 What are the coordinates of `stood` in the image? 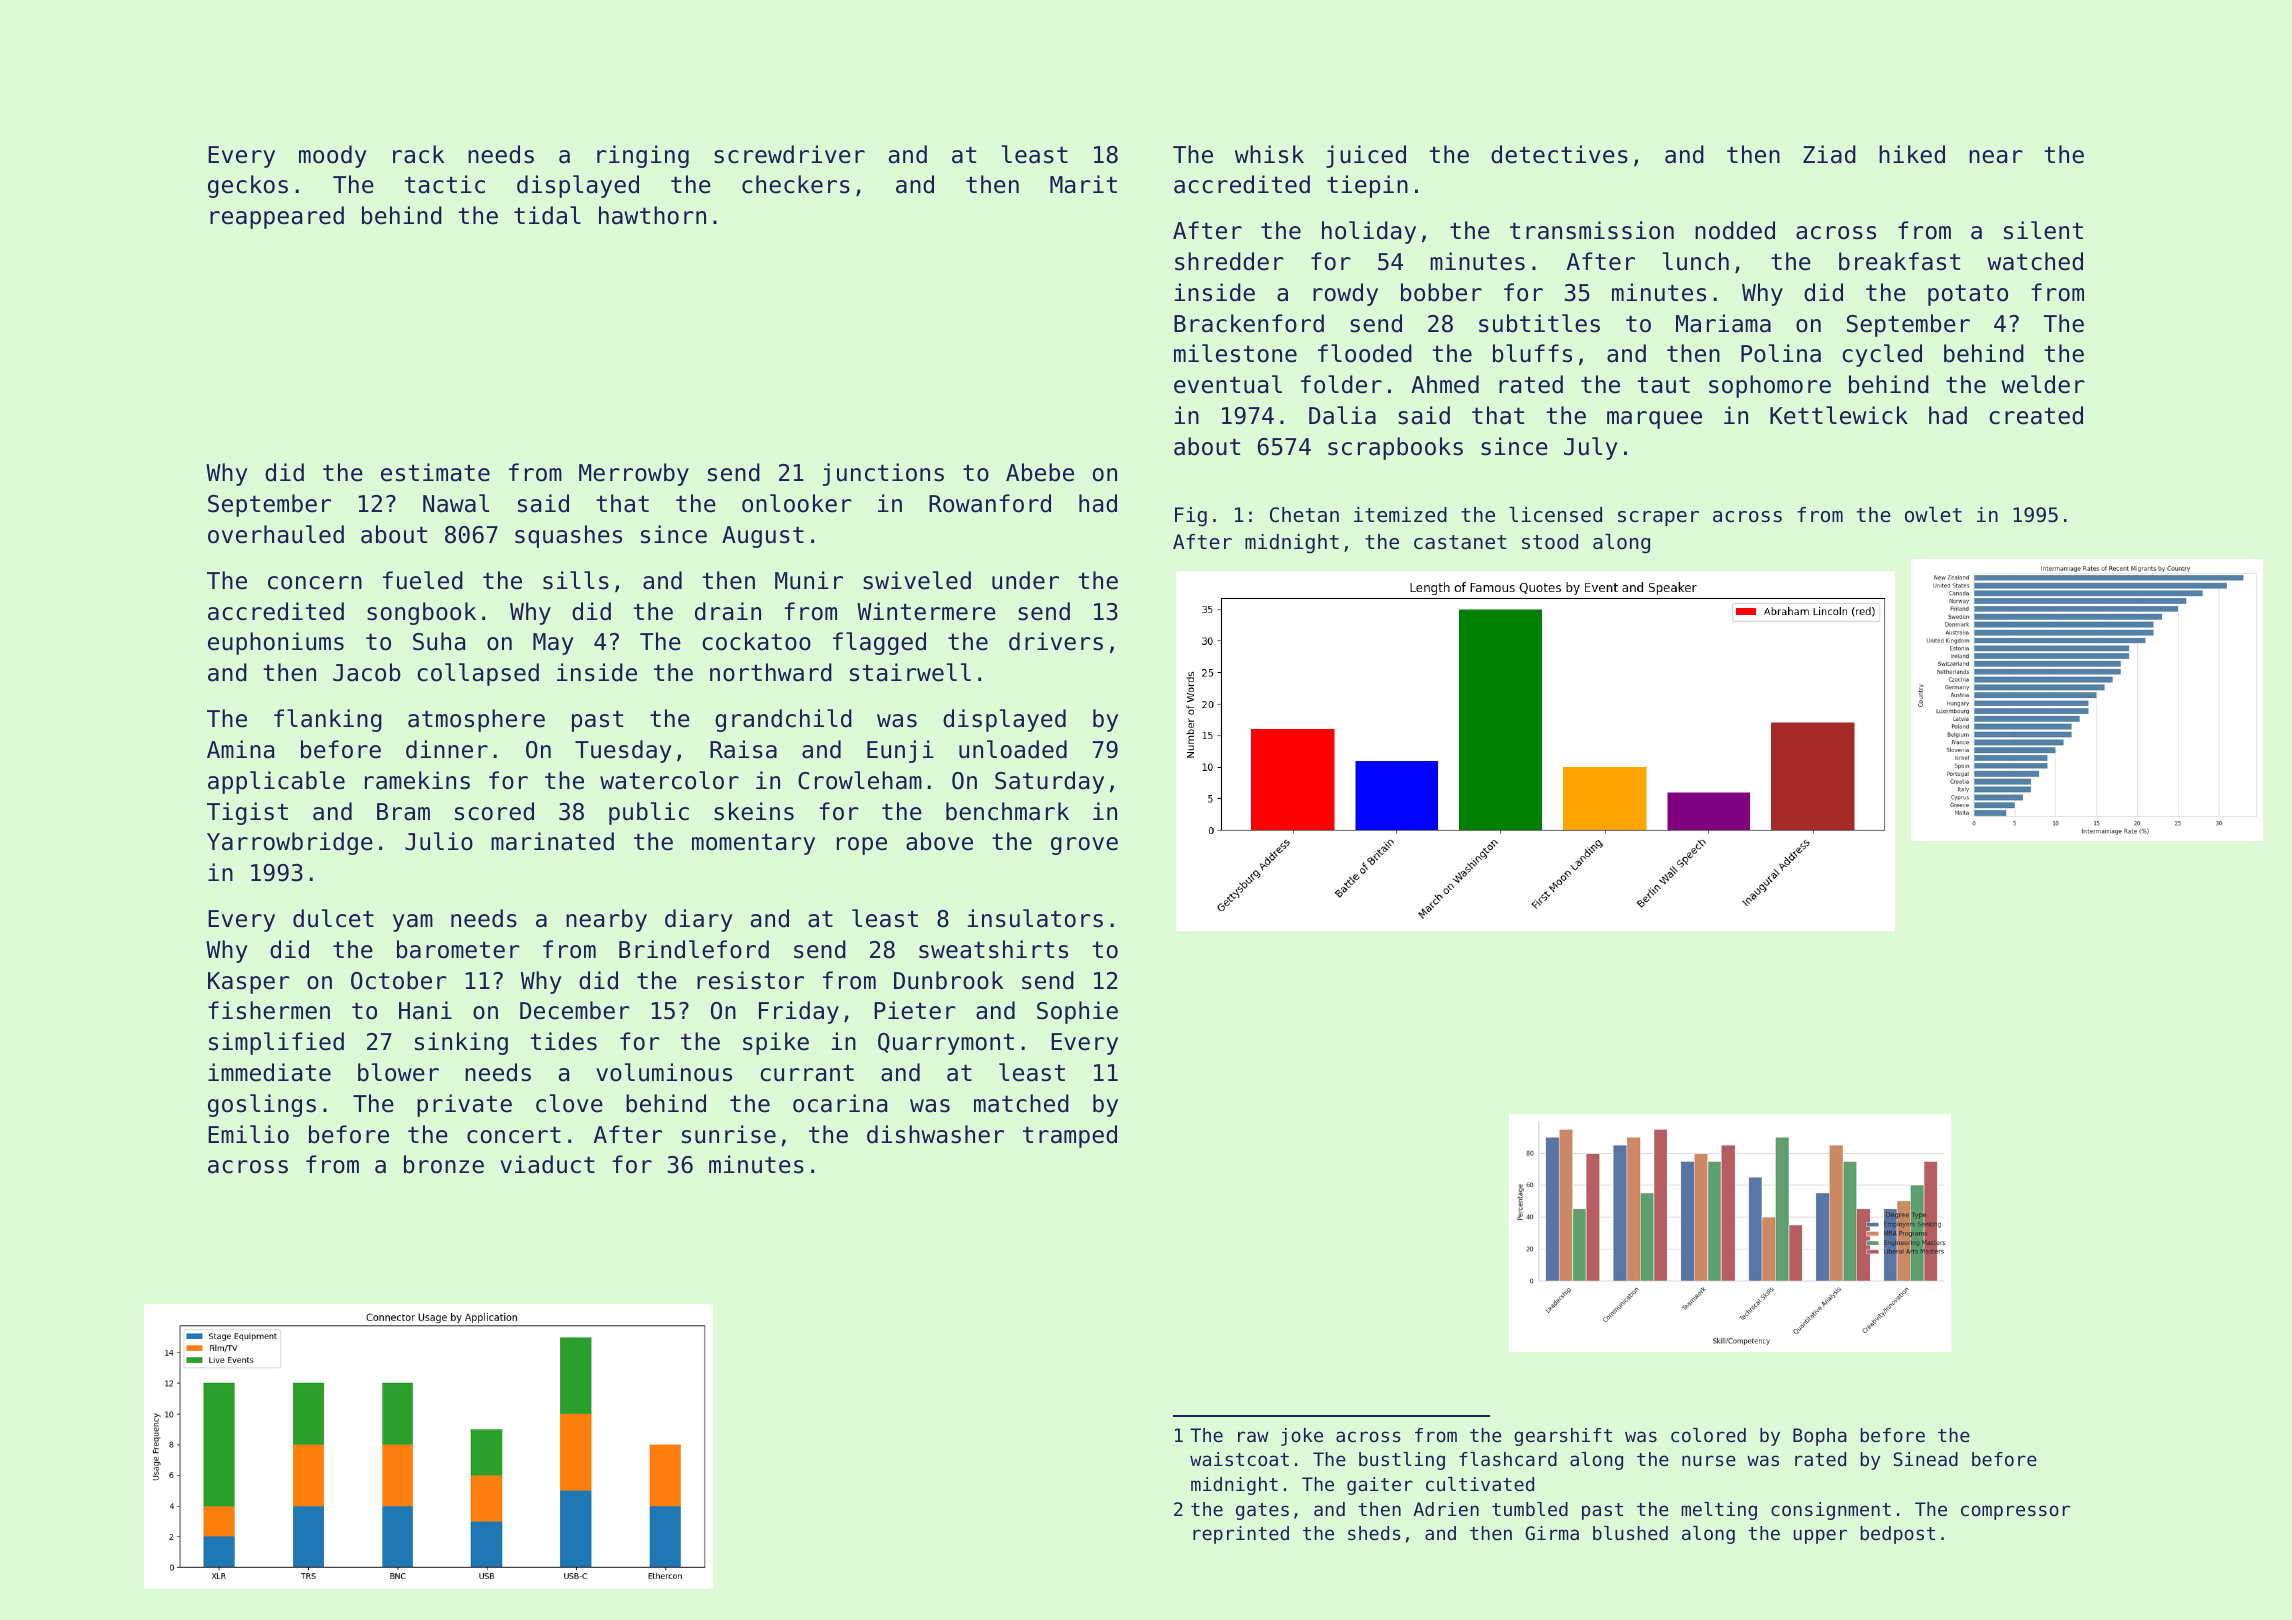 It's located at (1550, 542).
